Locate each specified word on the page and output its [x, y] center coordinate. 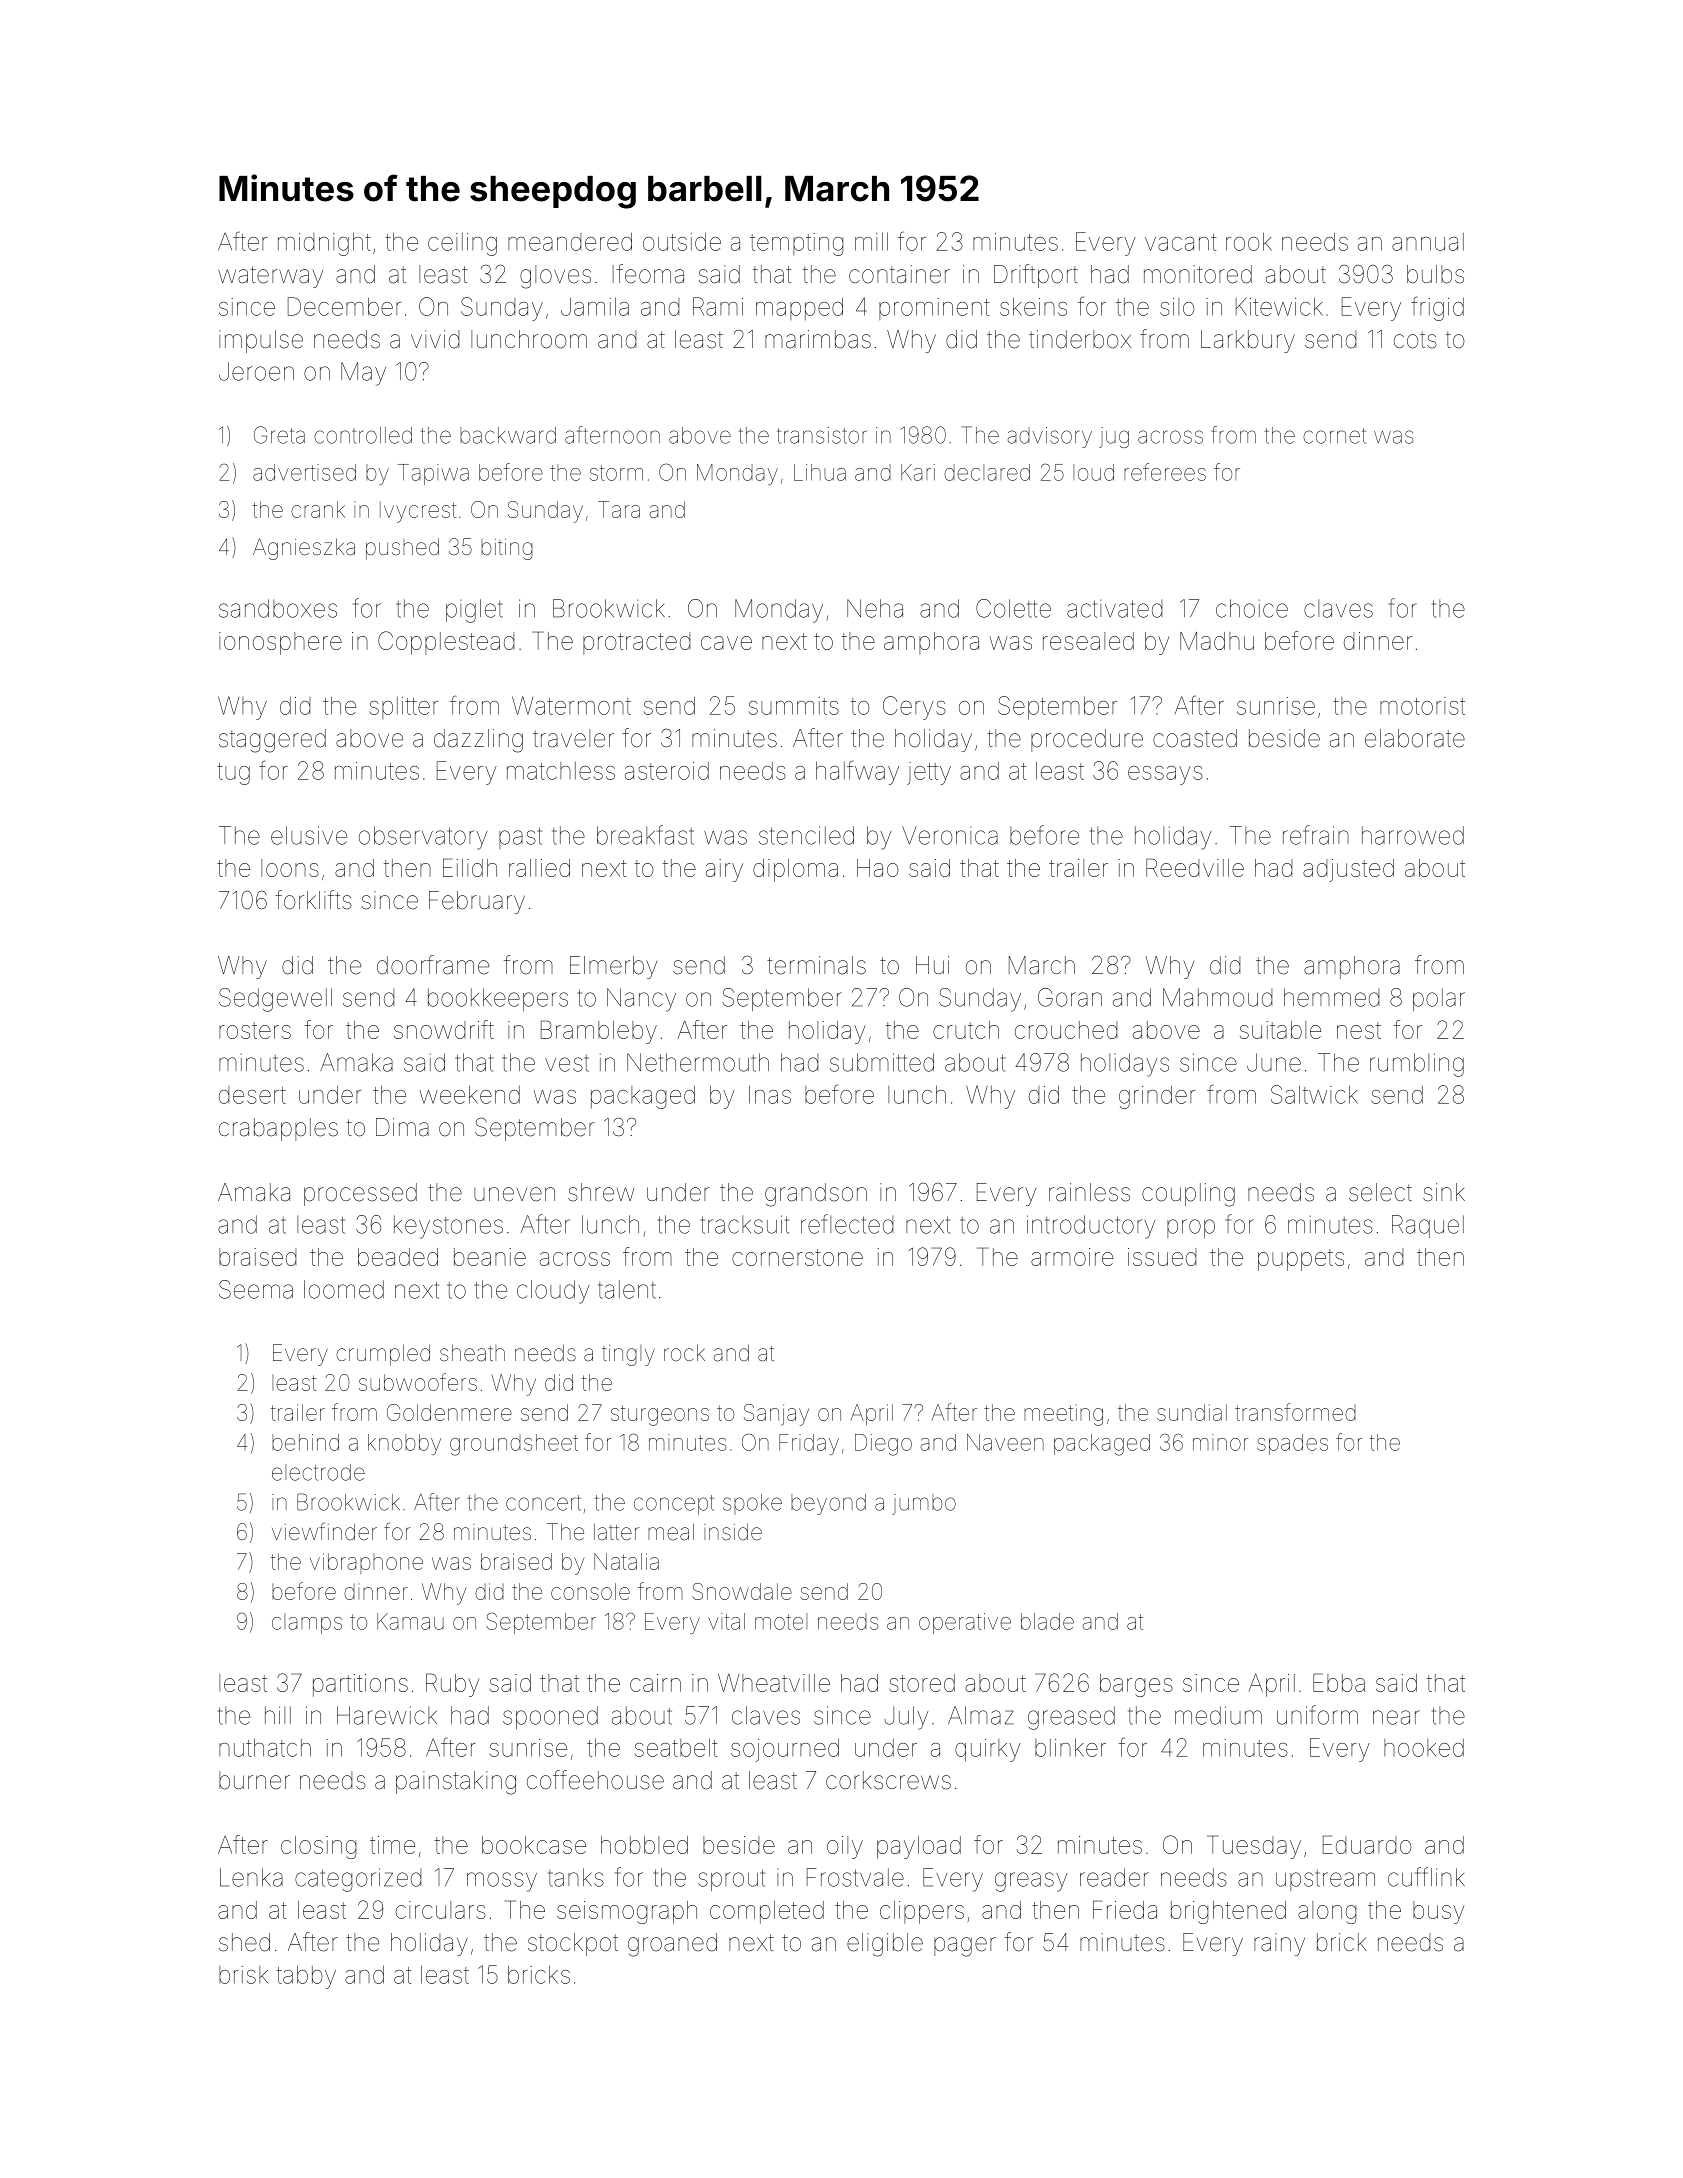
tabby [306, 1977]
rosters [255, 1030]
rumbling [1417, 1065]
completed [767, 1912]
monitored [1198, 274]
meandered [570, 241]
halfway [857, 772]
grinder [1157, 1097]
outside [682, 241]
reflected [847, 1224]
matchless [561, 771]
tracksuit [744, 1224]
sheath [472, 1352]
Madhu [1217, 641]
